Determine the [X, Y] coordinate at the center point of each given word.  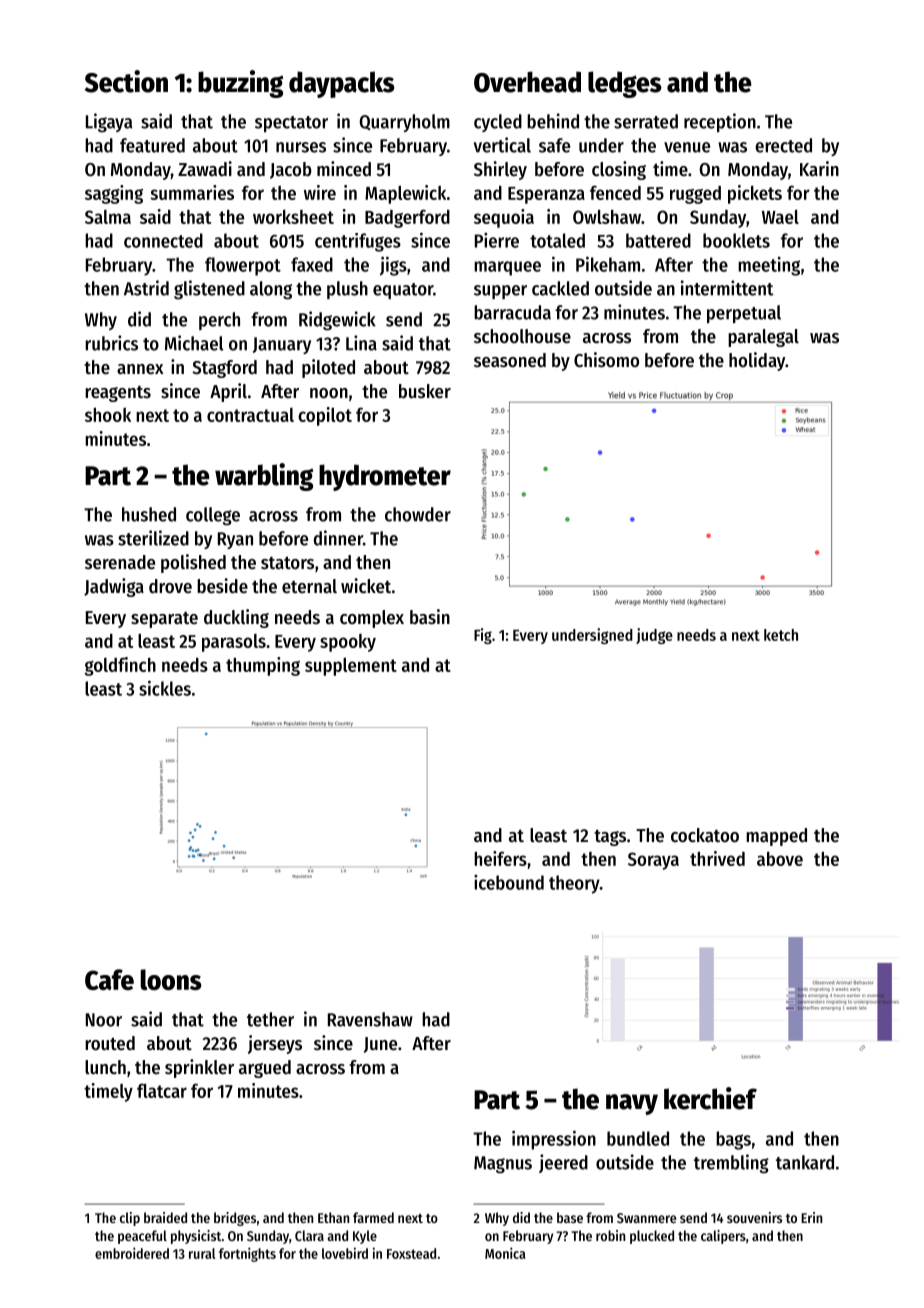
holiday [757, 361]
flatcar [162, 1090]
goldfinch [120, 666]
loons [171, 979]
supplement [351, 666]
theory [574, 884]
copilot [325, 416]
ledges [625, 84]
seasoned [510, 360]
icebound [509, 882]
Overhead [527, 82]
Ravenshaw [370, 1019]
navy [632, 1104]
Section [126, 81]
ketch [781, 635]
